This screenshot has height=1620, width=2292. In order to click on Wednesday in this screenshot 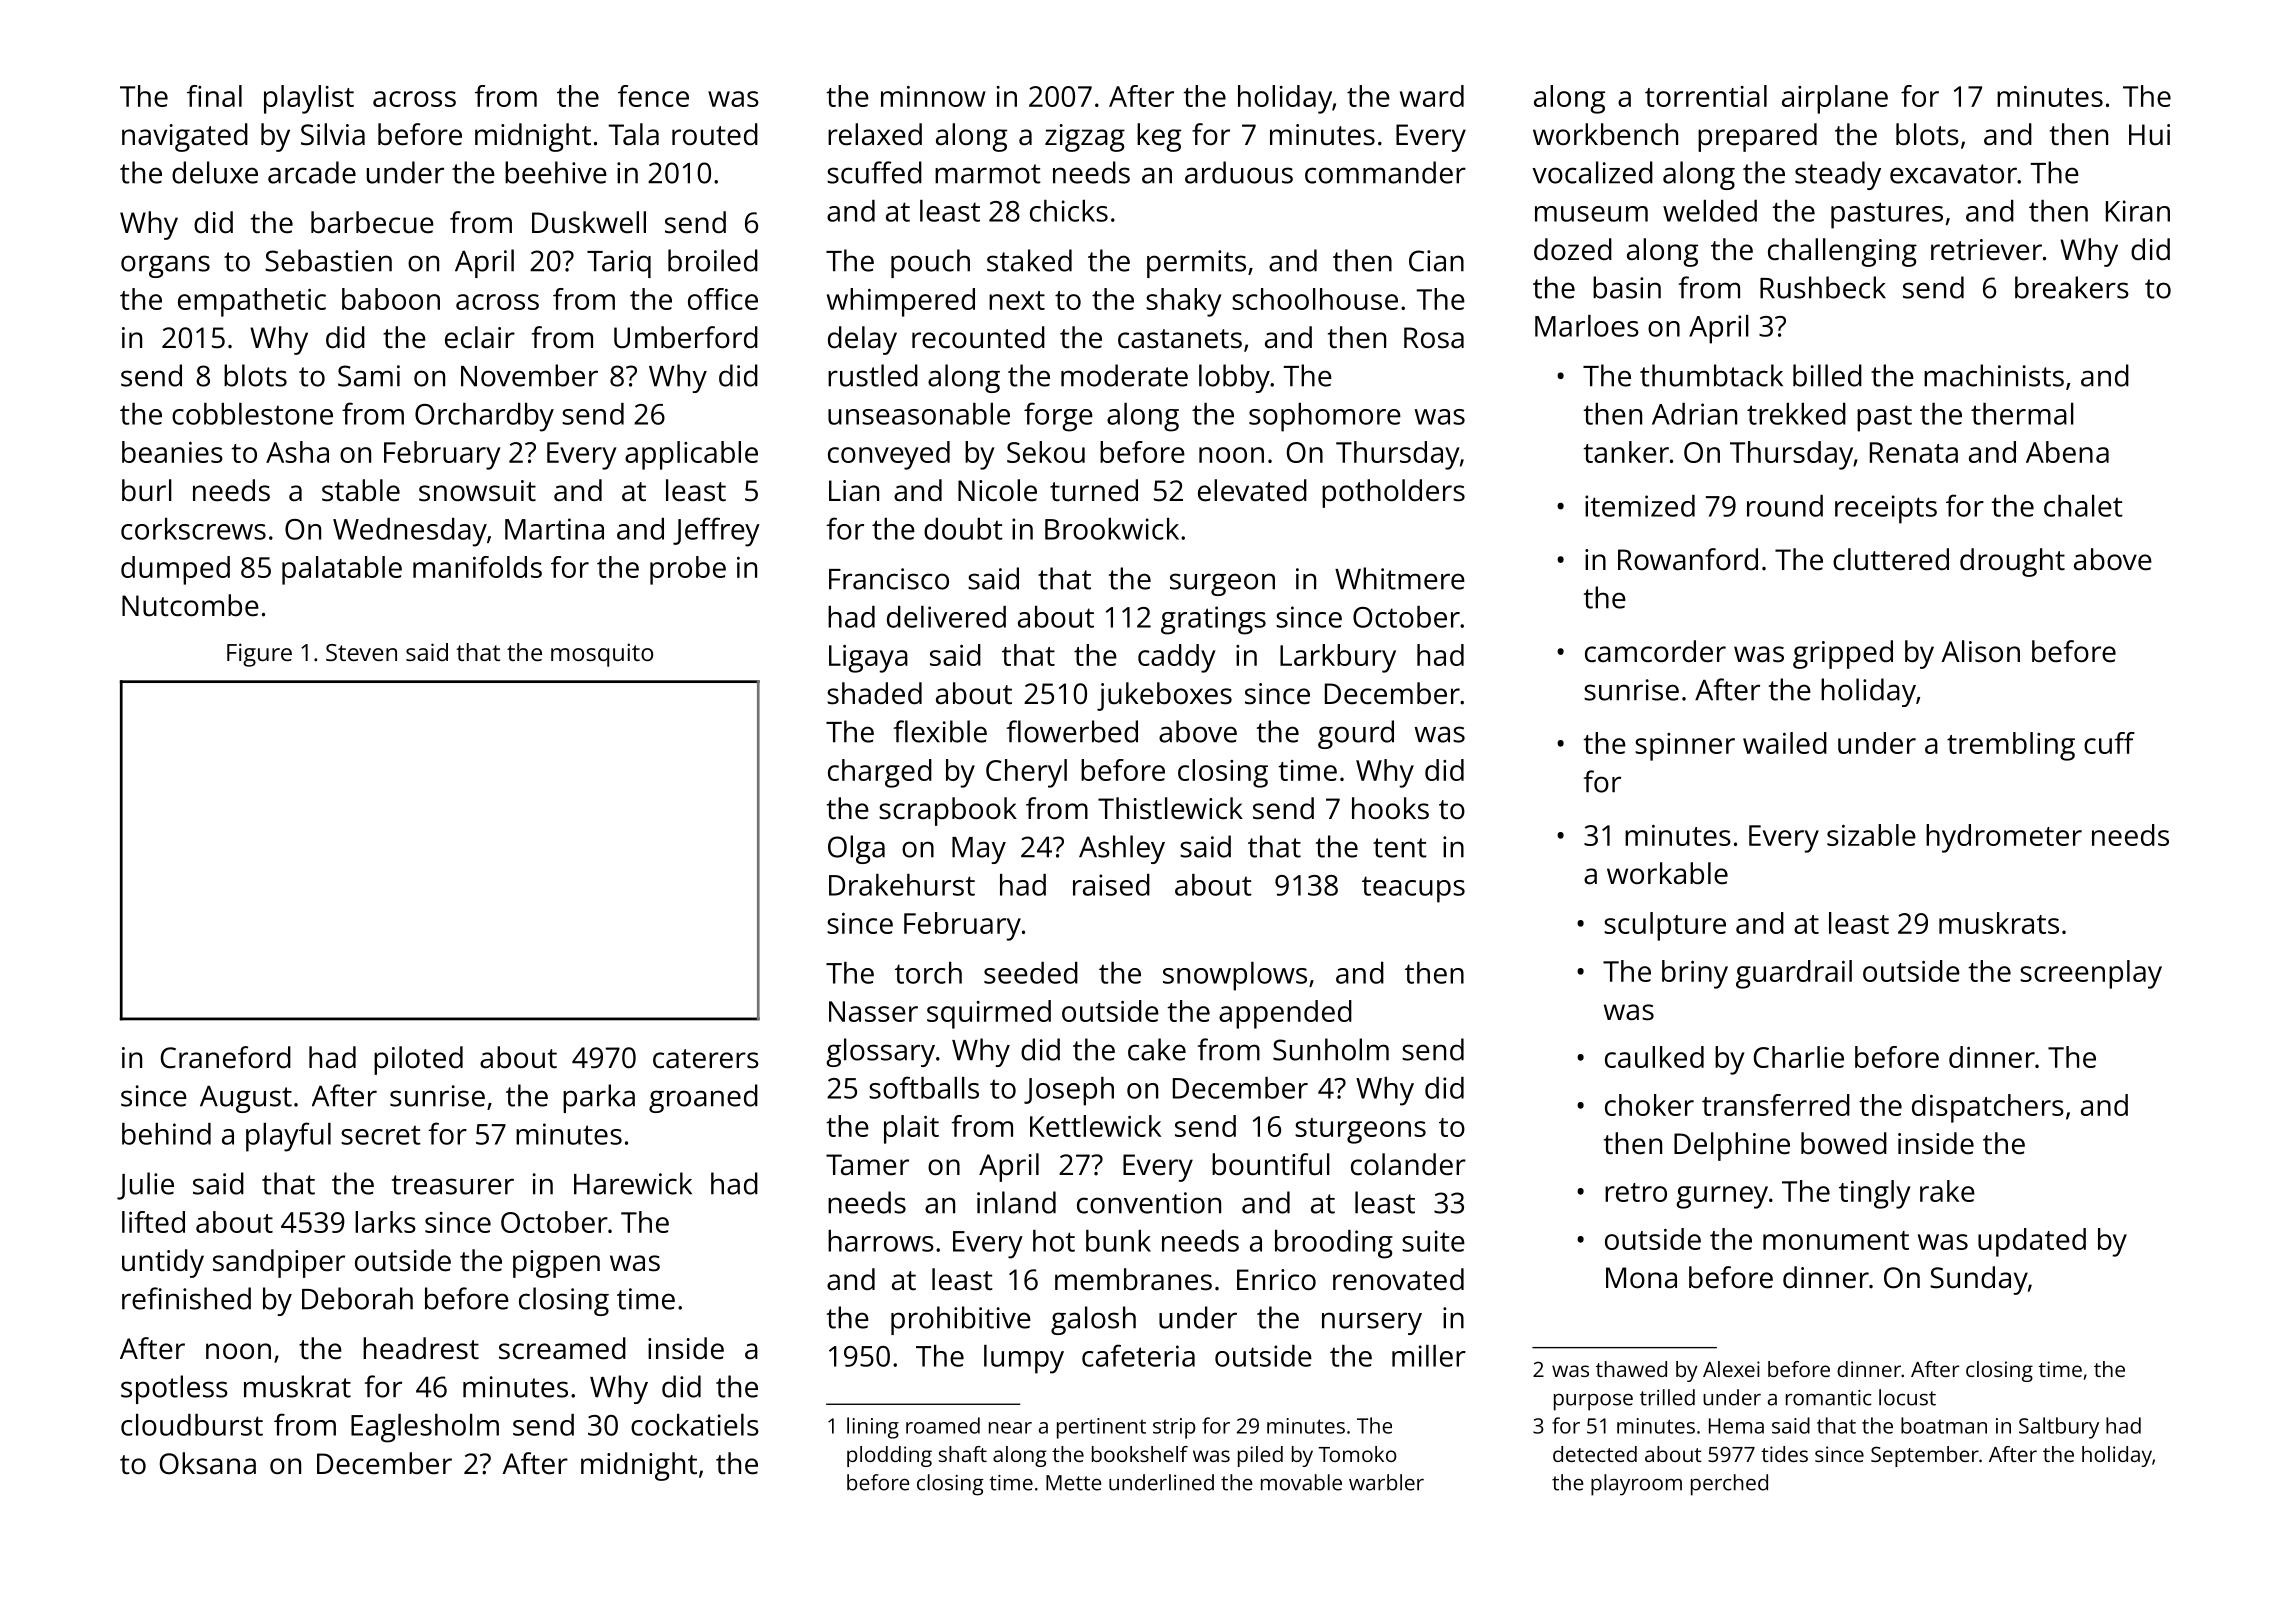, I will do `click(410, 532)`.
